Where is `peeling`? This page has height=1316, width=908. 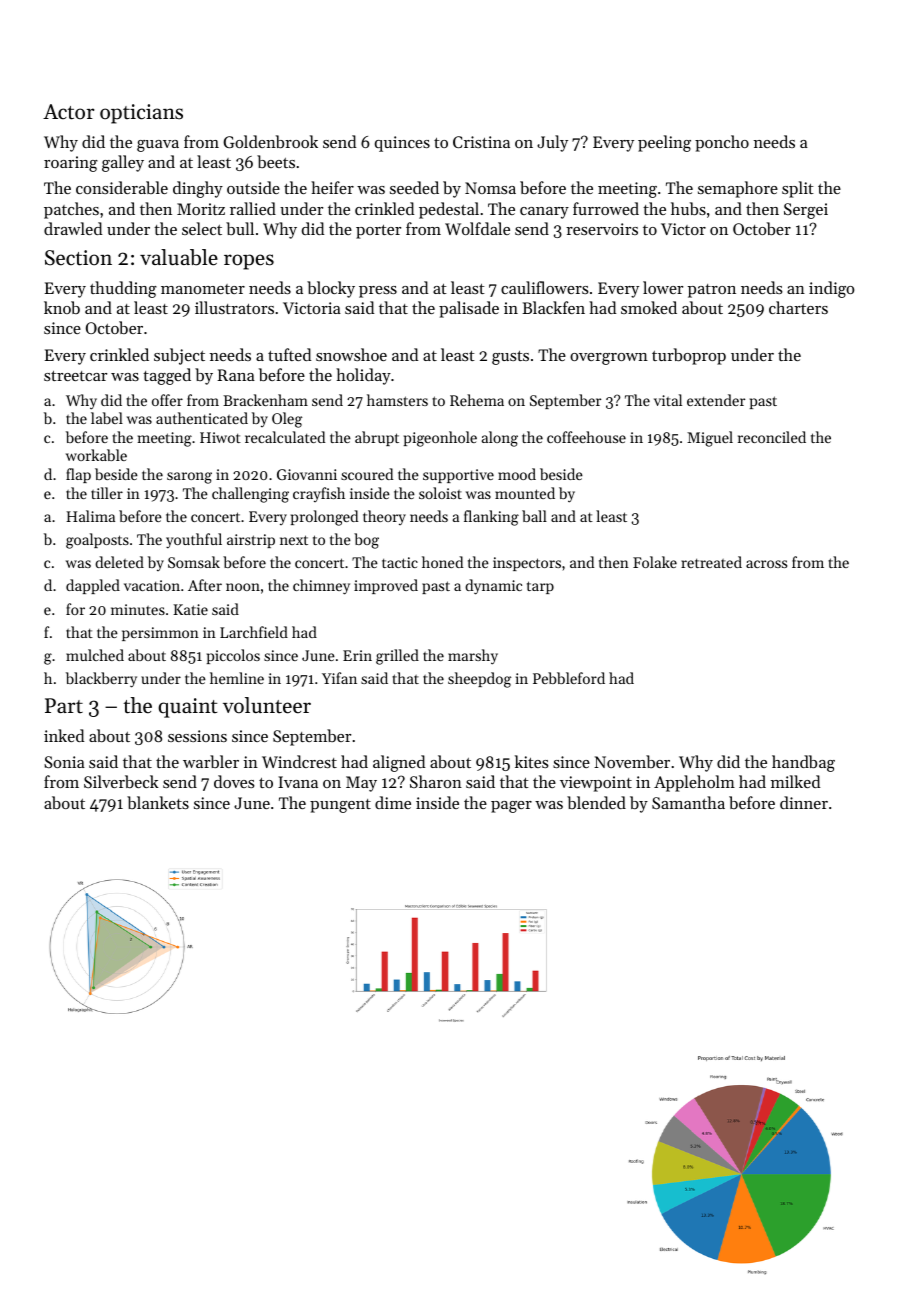
peeling is located at coordinates (664, 143).
